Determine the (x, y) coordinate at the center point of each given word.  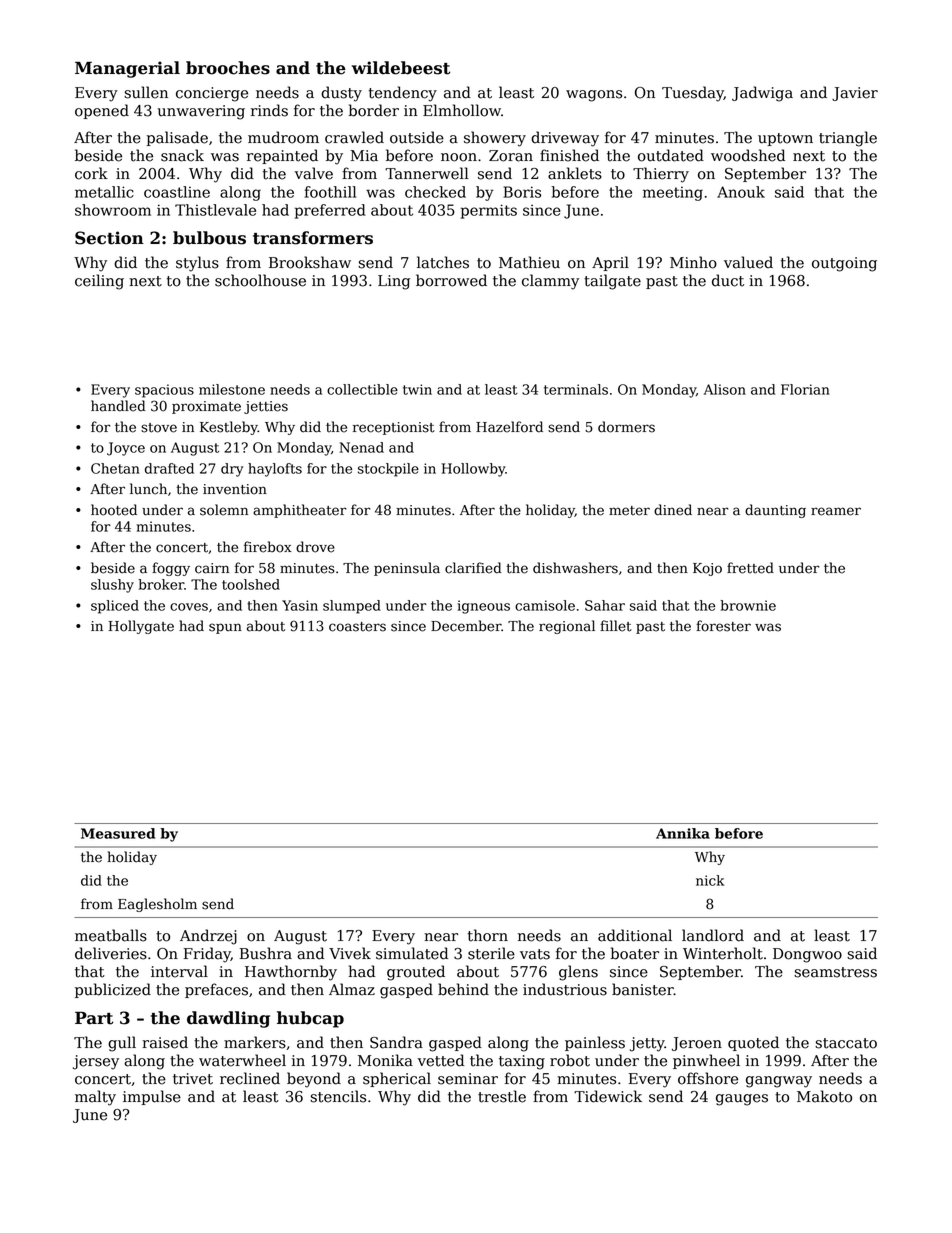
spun (225, 628)
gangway (779, 1082)
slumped (352, 607)
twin (417, 389)
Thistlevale (215, 210)
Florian (805, 389)
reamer (836, 511)
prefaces (216, 990)
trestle (502, 1096)
